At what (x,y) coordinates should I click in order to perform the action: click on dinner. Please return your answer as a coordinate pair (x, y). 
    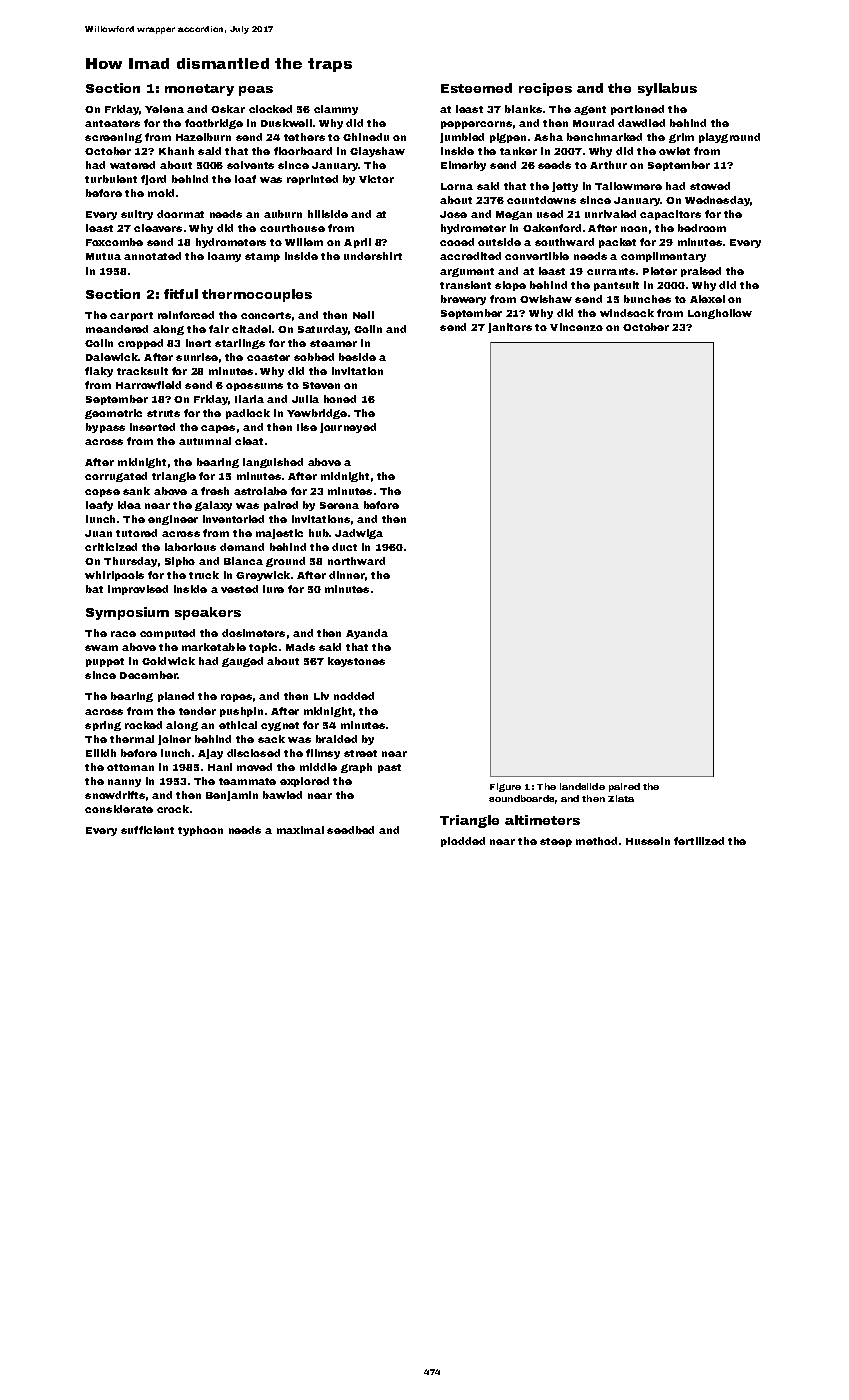
    Looking at the image, I should click on (347, 575).
